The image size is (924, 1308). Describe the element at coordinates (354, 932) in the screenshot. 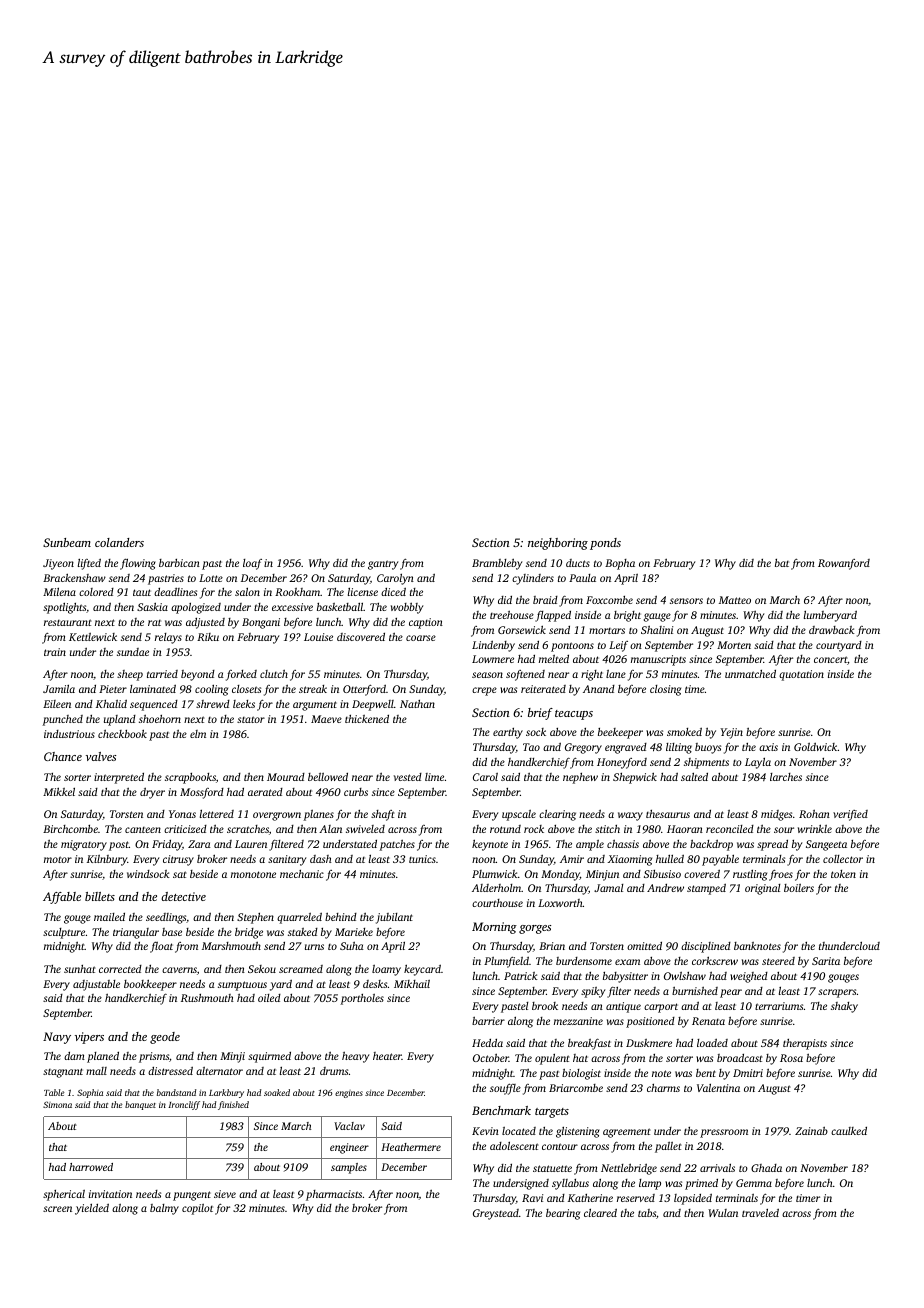

I see `Marieke` at that location.
